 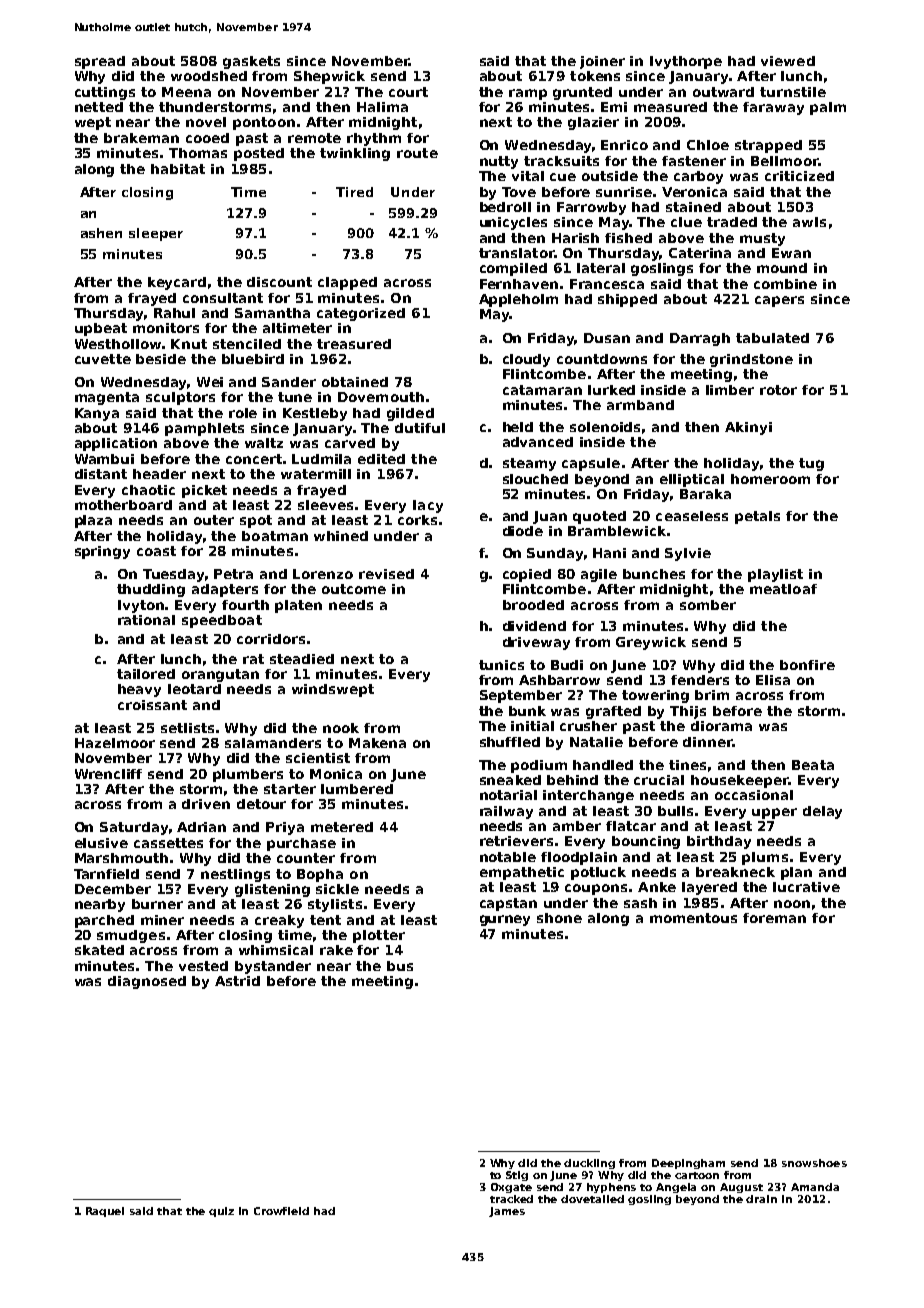 What do you see at coordinates (811, 464) in the screenshot?
I see `tug` at bounding box center [811, 464].
